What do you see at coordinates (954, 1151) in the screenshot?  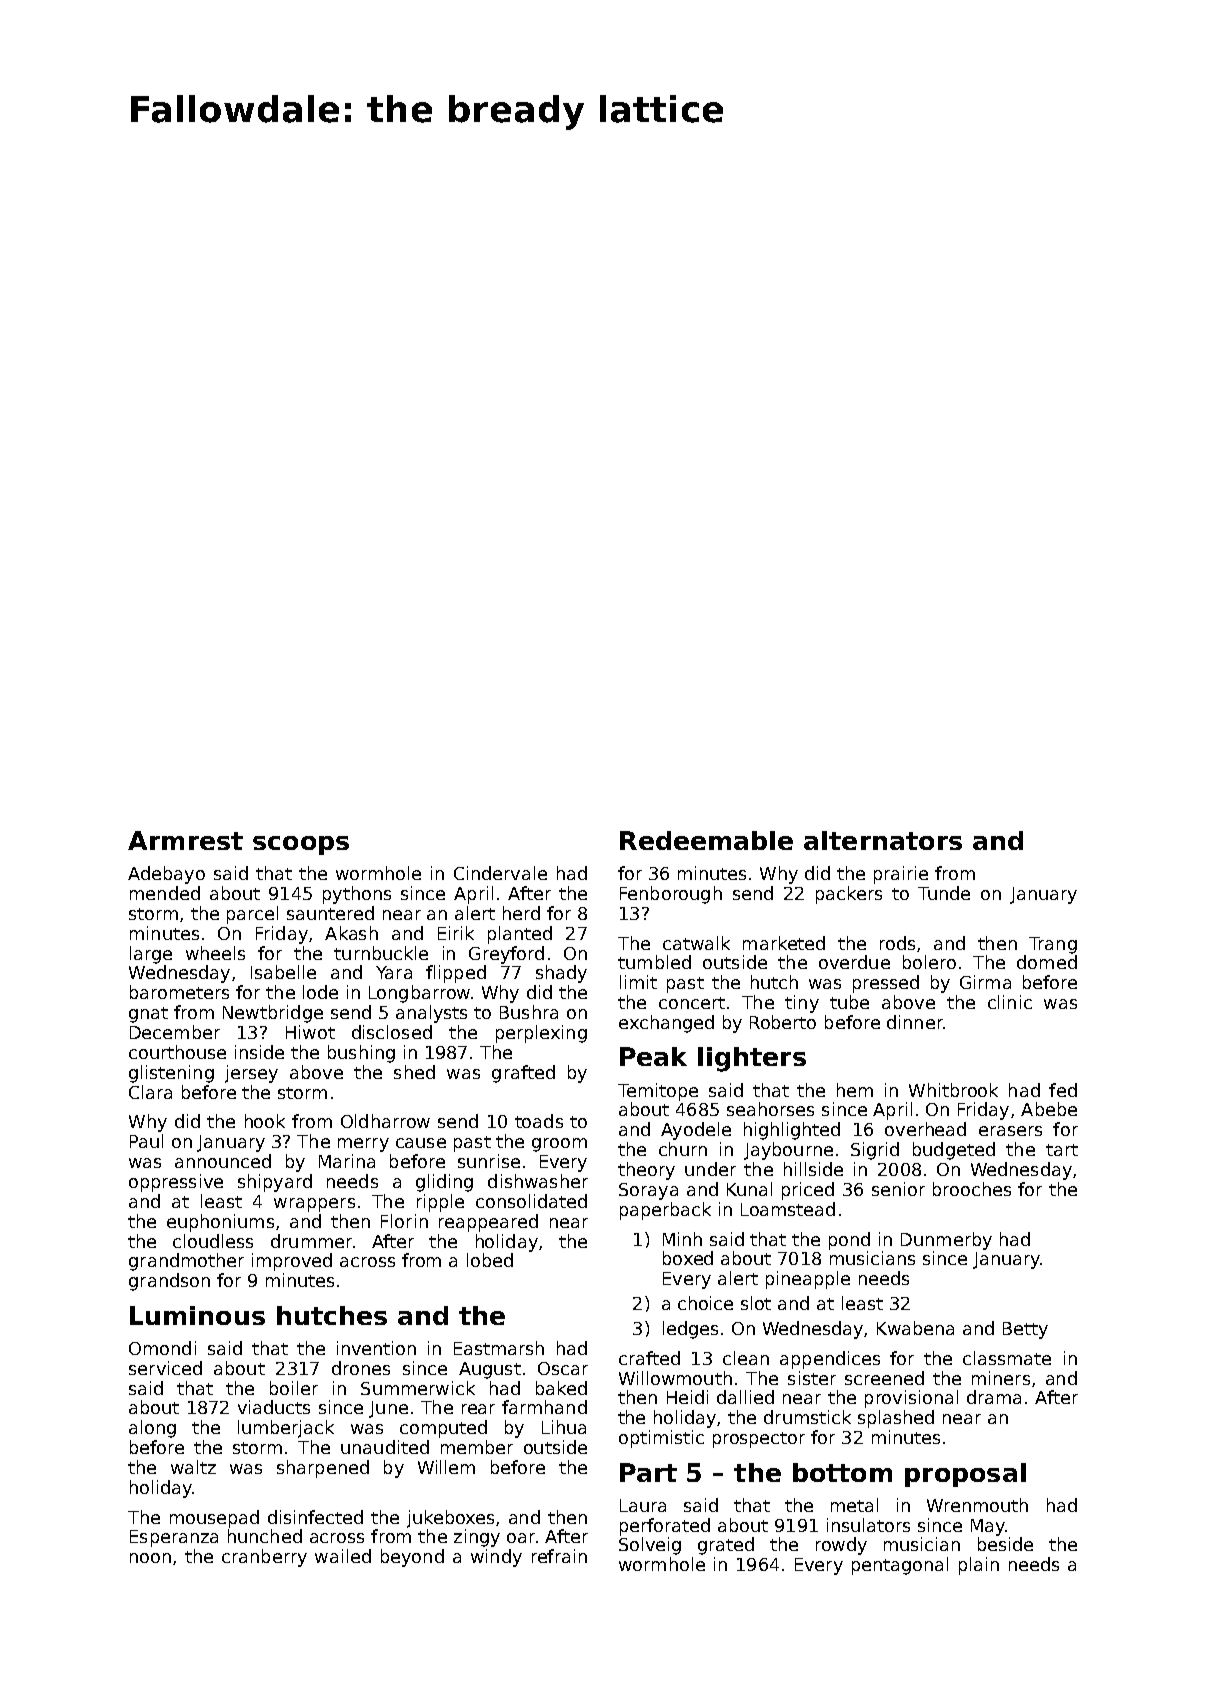 I see `budgeted` at bounding box center [954, 1151].
